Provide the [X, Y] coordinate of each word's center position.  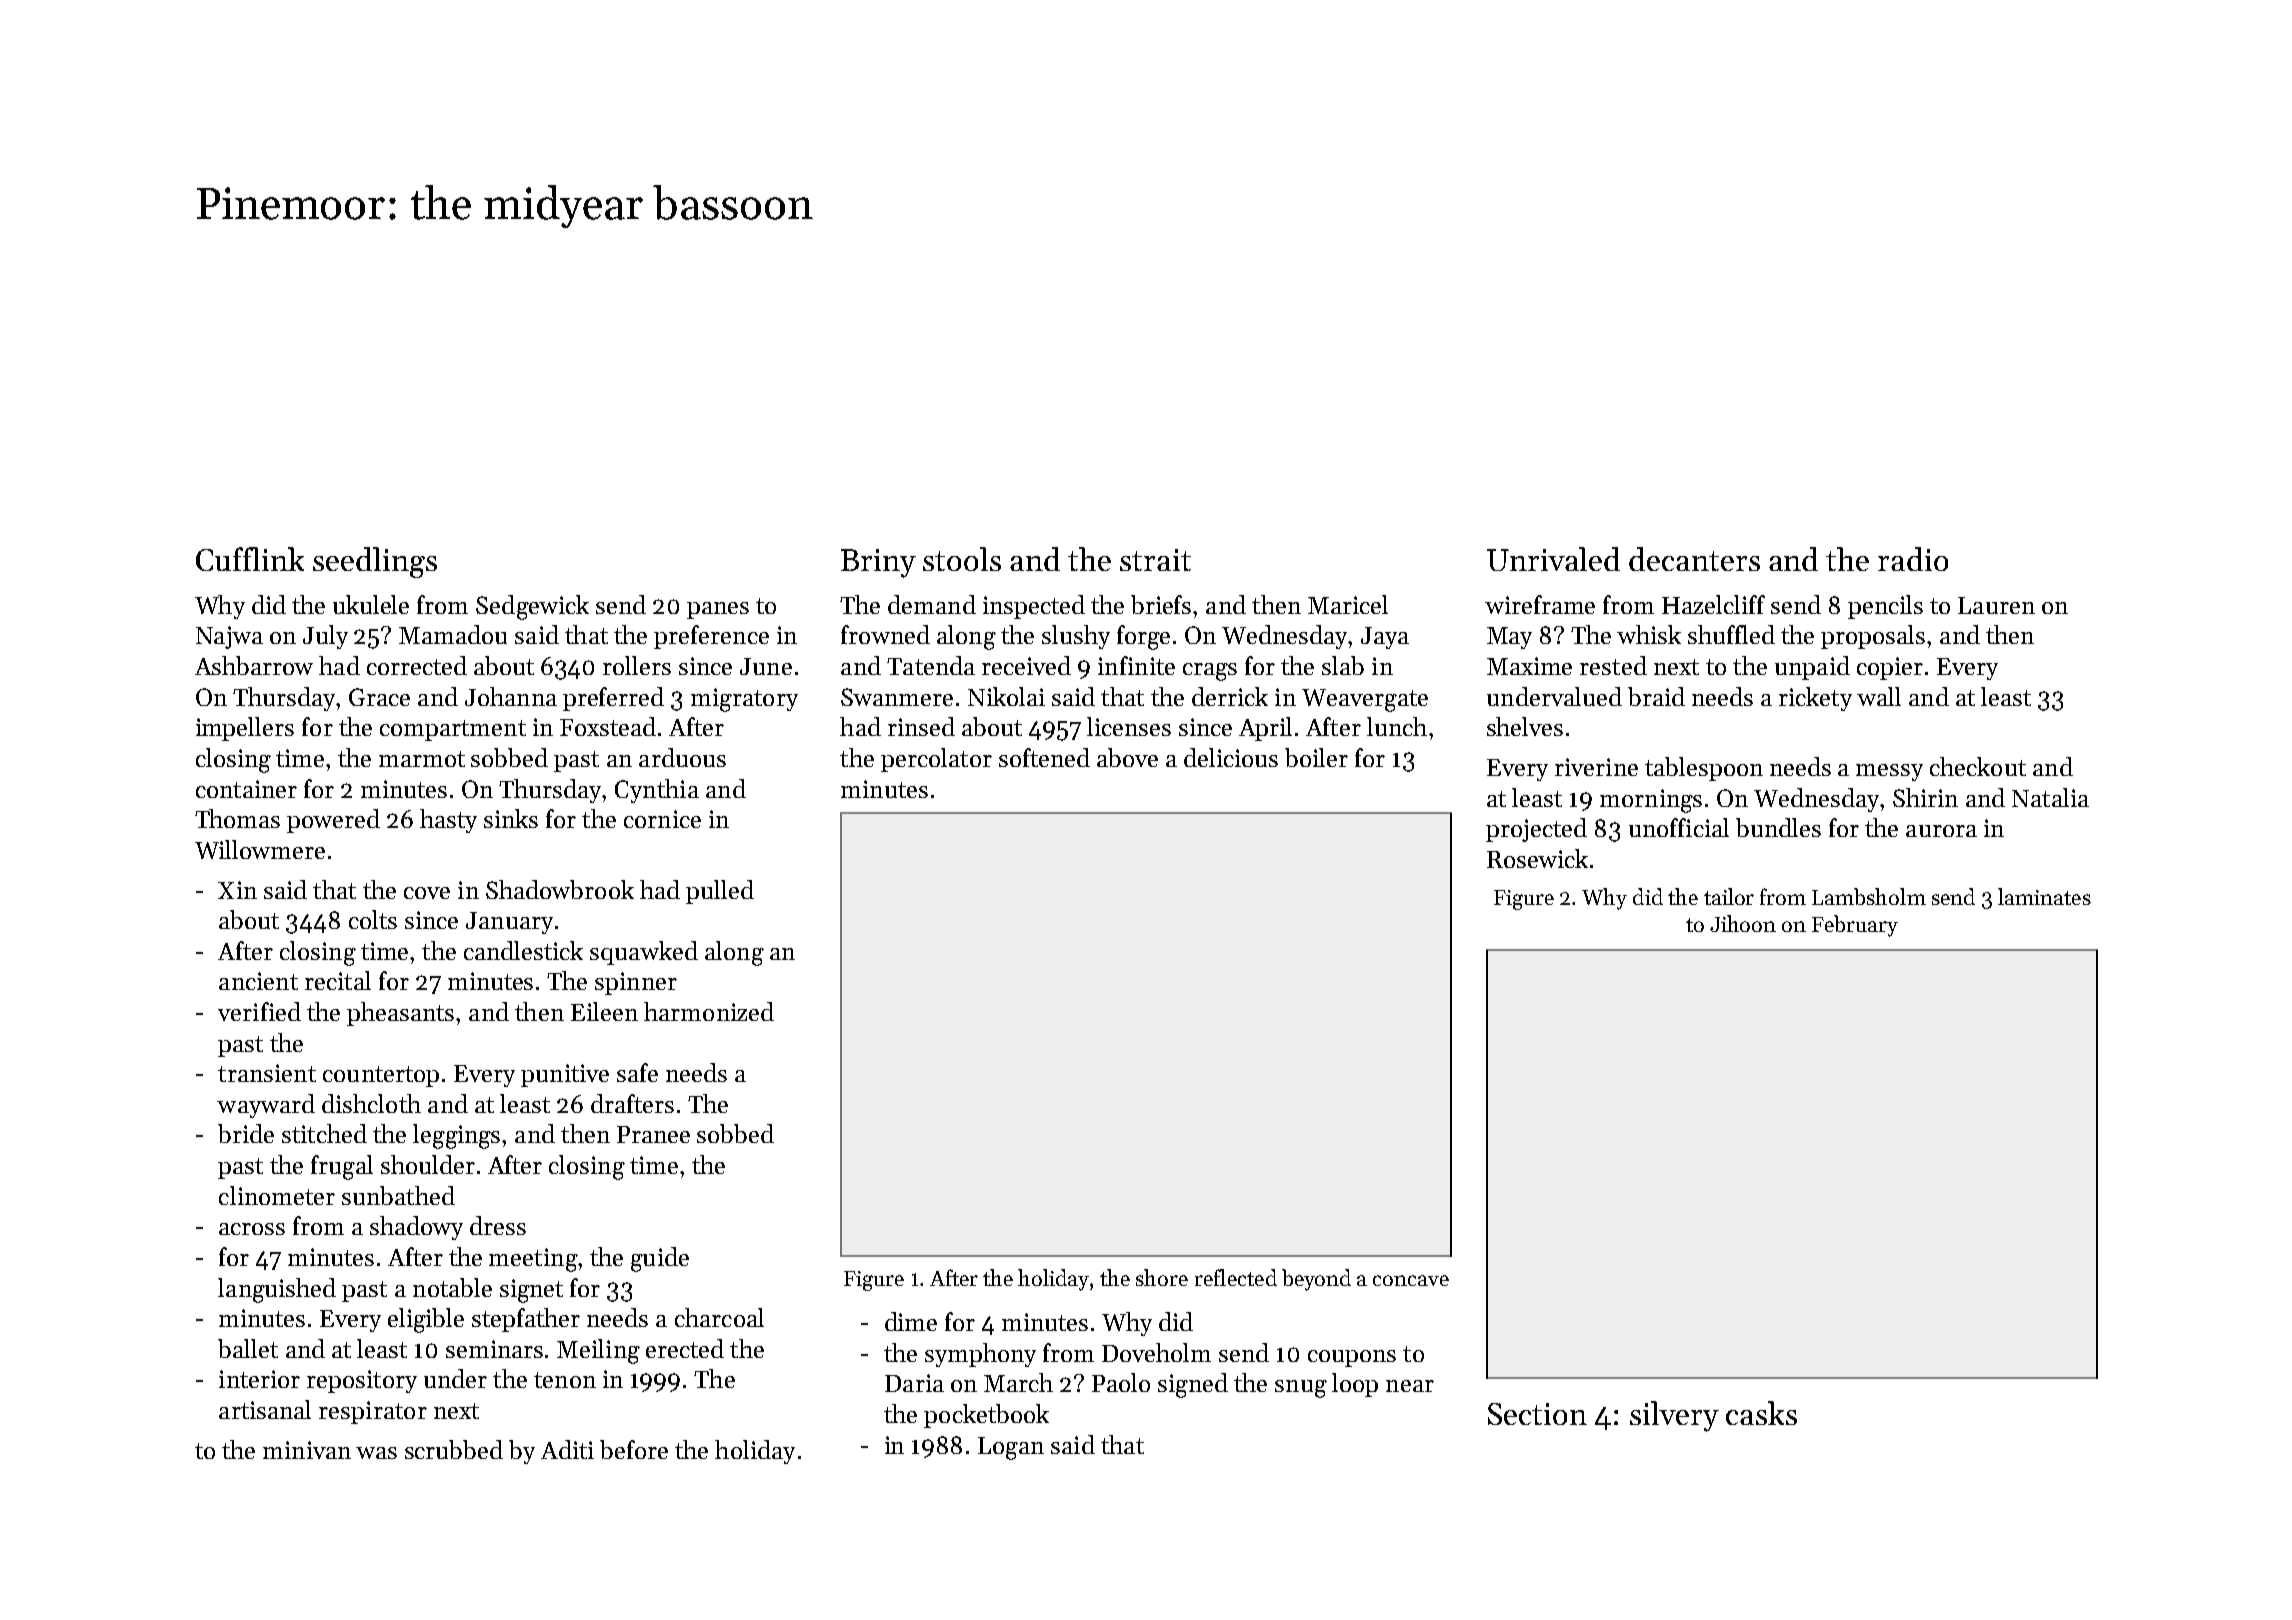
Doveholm [1156, 1352]
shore [1162, 1277]
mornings [1651, 801]
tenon [565, 1380]
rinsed [921, 726]
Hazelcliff [1713, 604]
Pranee [653, 1134]
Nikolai [1006, 696]
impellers [245, 729]
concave [1411, 1280]
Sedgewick [532, 607]
